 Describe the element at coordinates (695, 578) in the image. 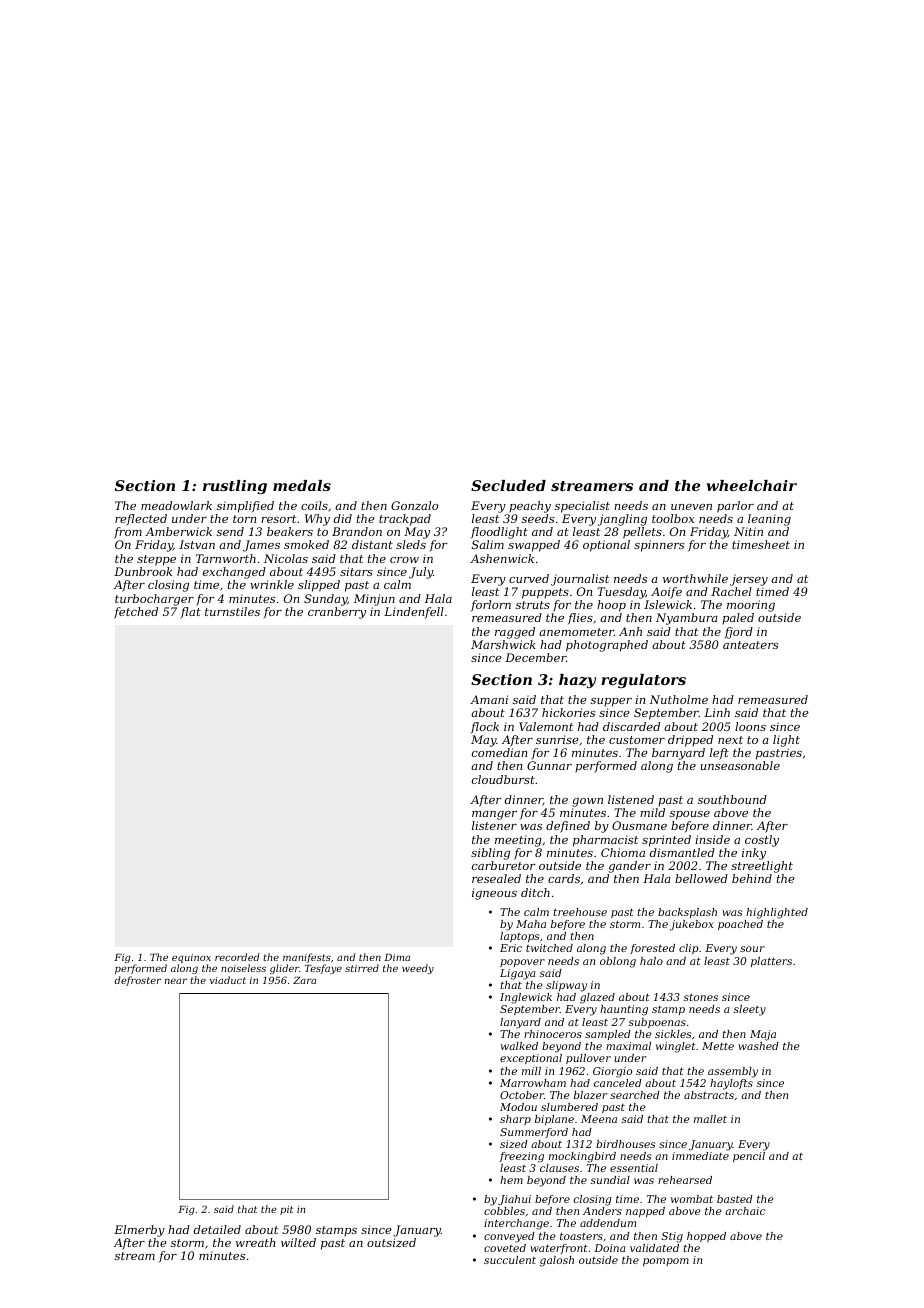

I see `worthwhile` at that location.
